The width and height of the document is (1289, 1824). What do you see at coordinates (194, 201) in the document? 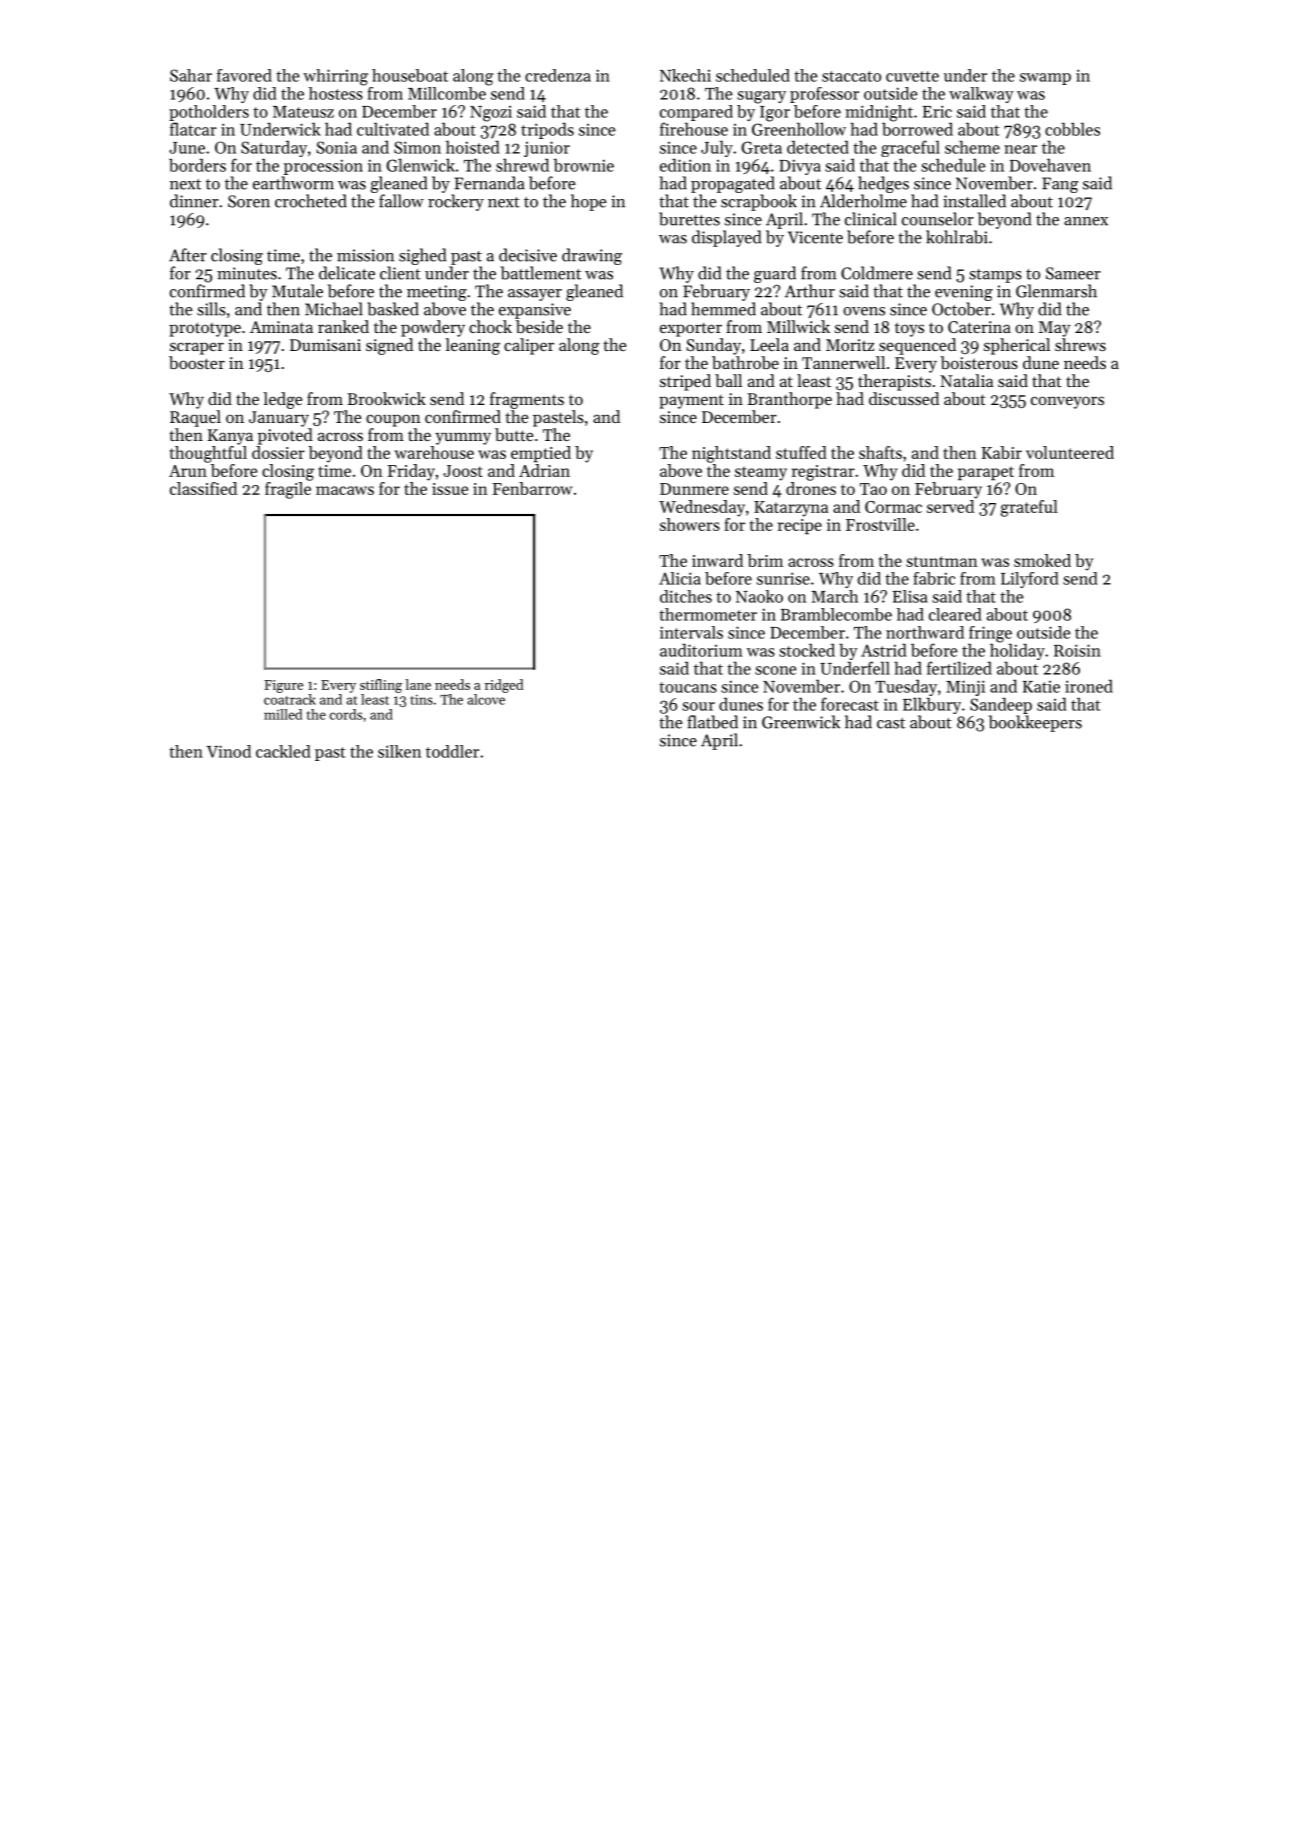
I see `dinner` at bounding box center [194, 201].
